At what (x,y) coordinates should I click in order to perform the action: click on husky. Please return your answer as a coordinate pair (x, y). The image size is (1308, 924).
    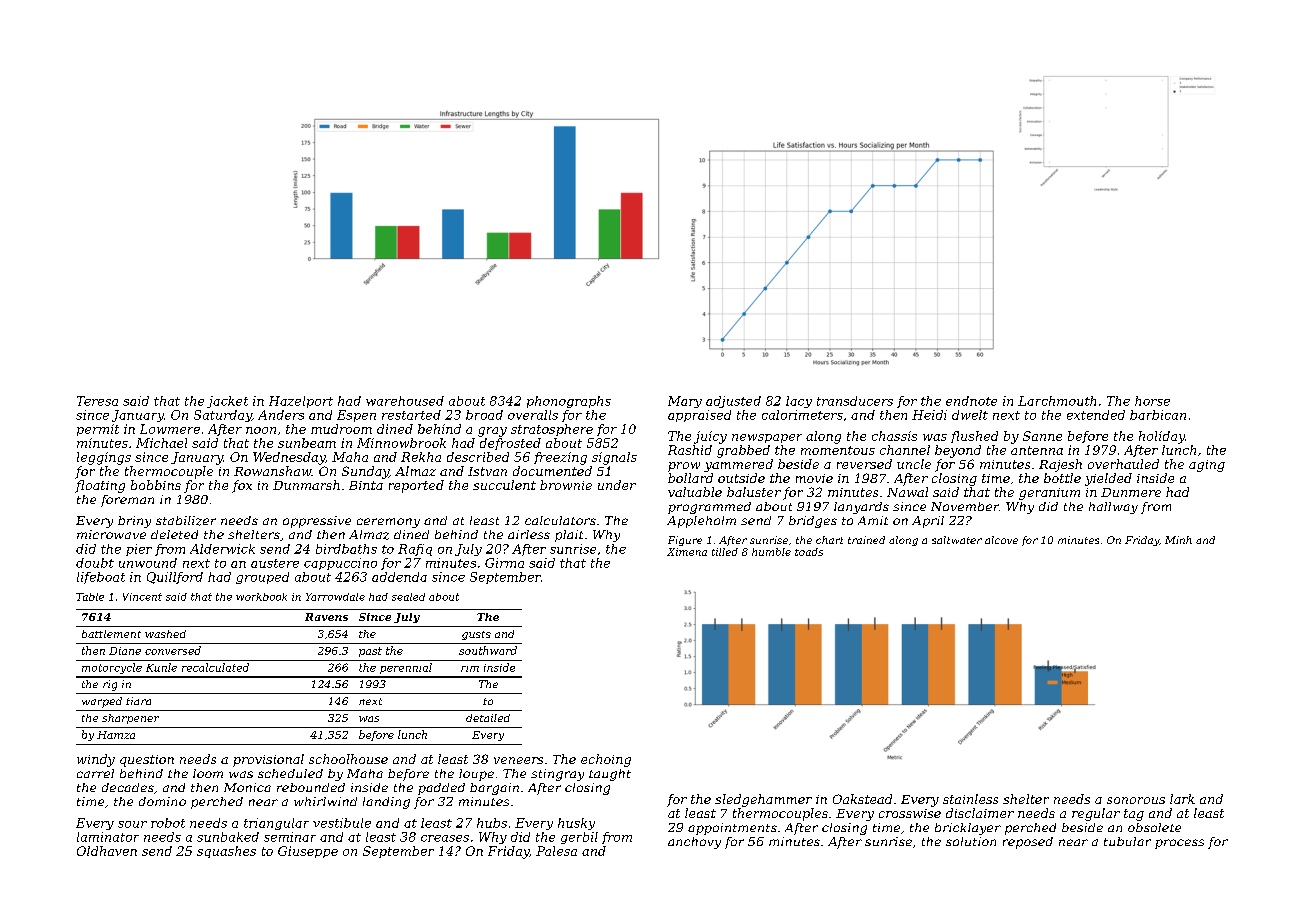
    Looking at the image, I should click on (576, 824).
